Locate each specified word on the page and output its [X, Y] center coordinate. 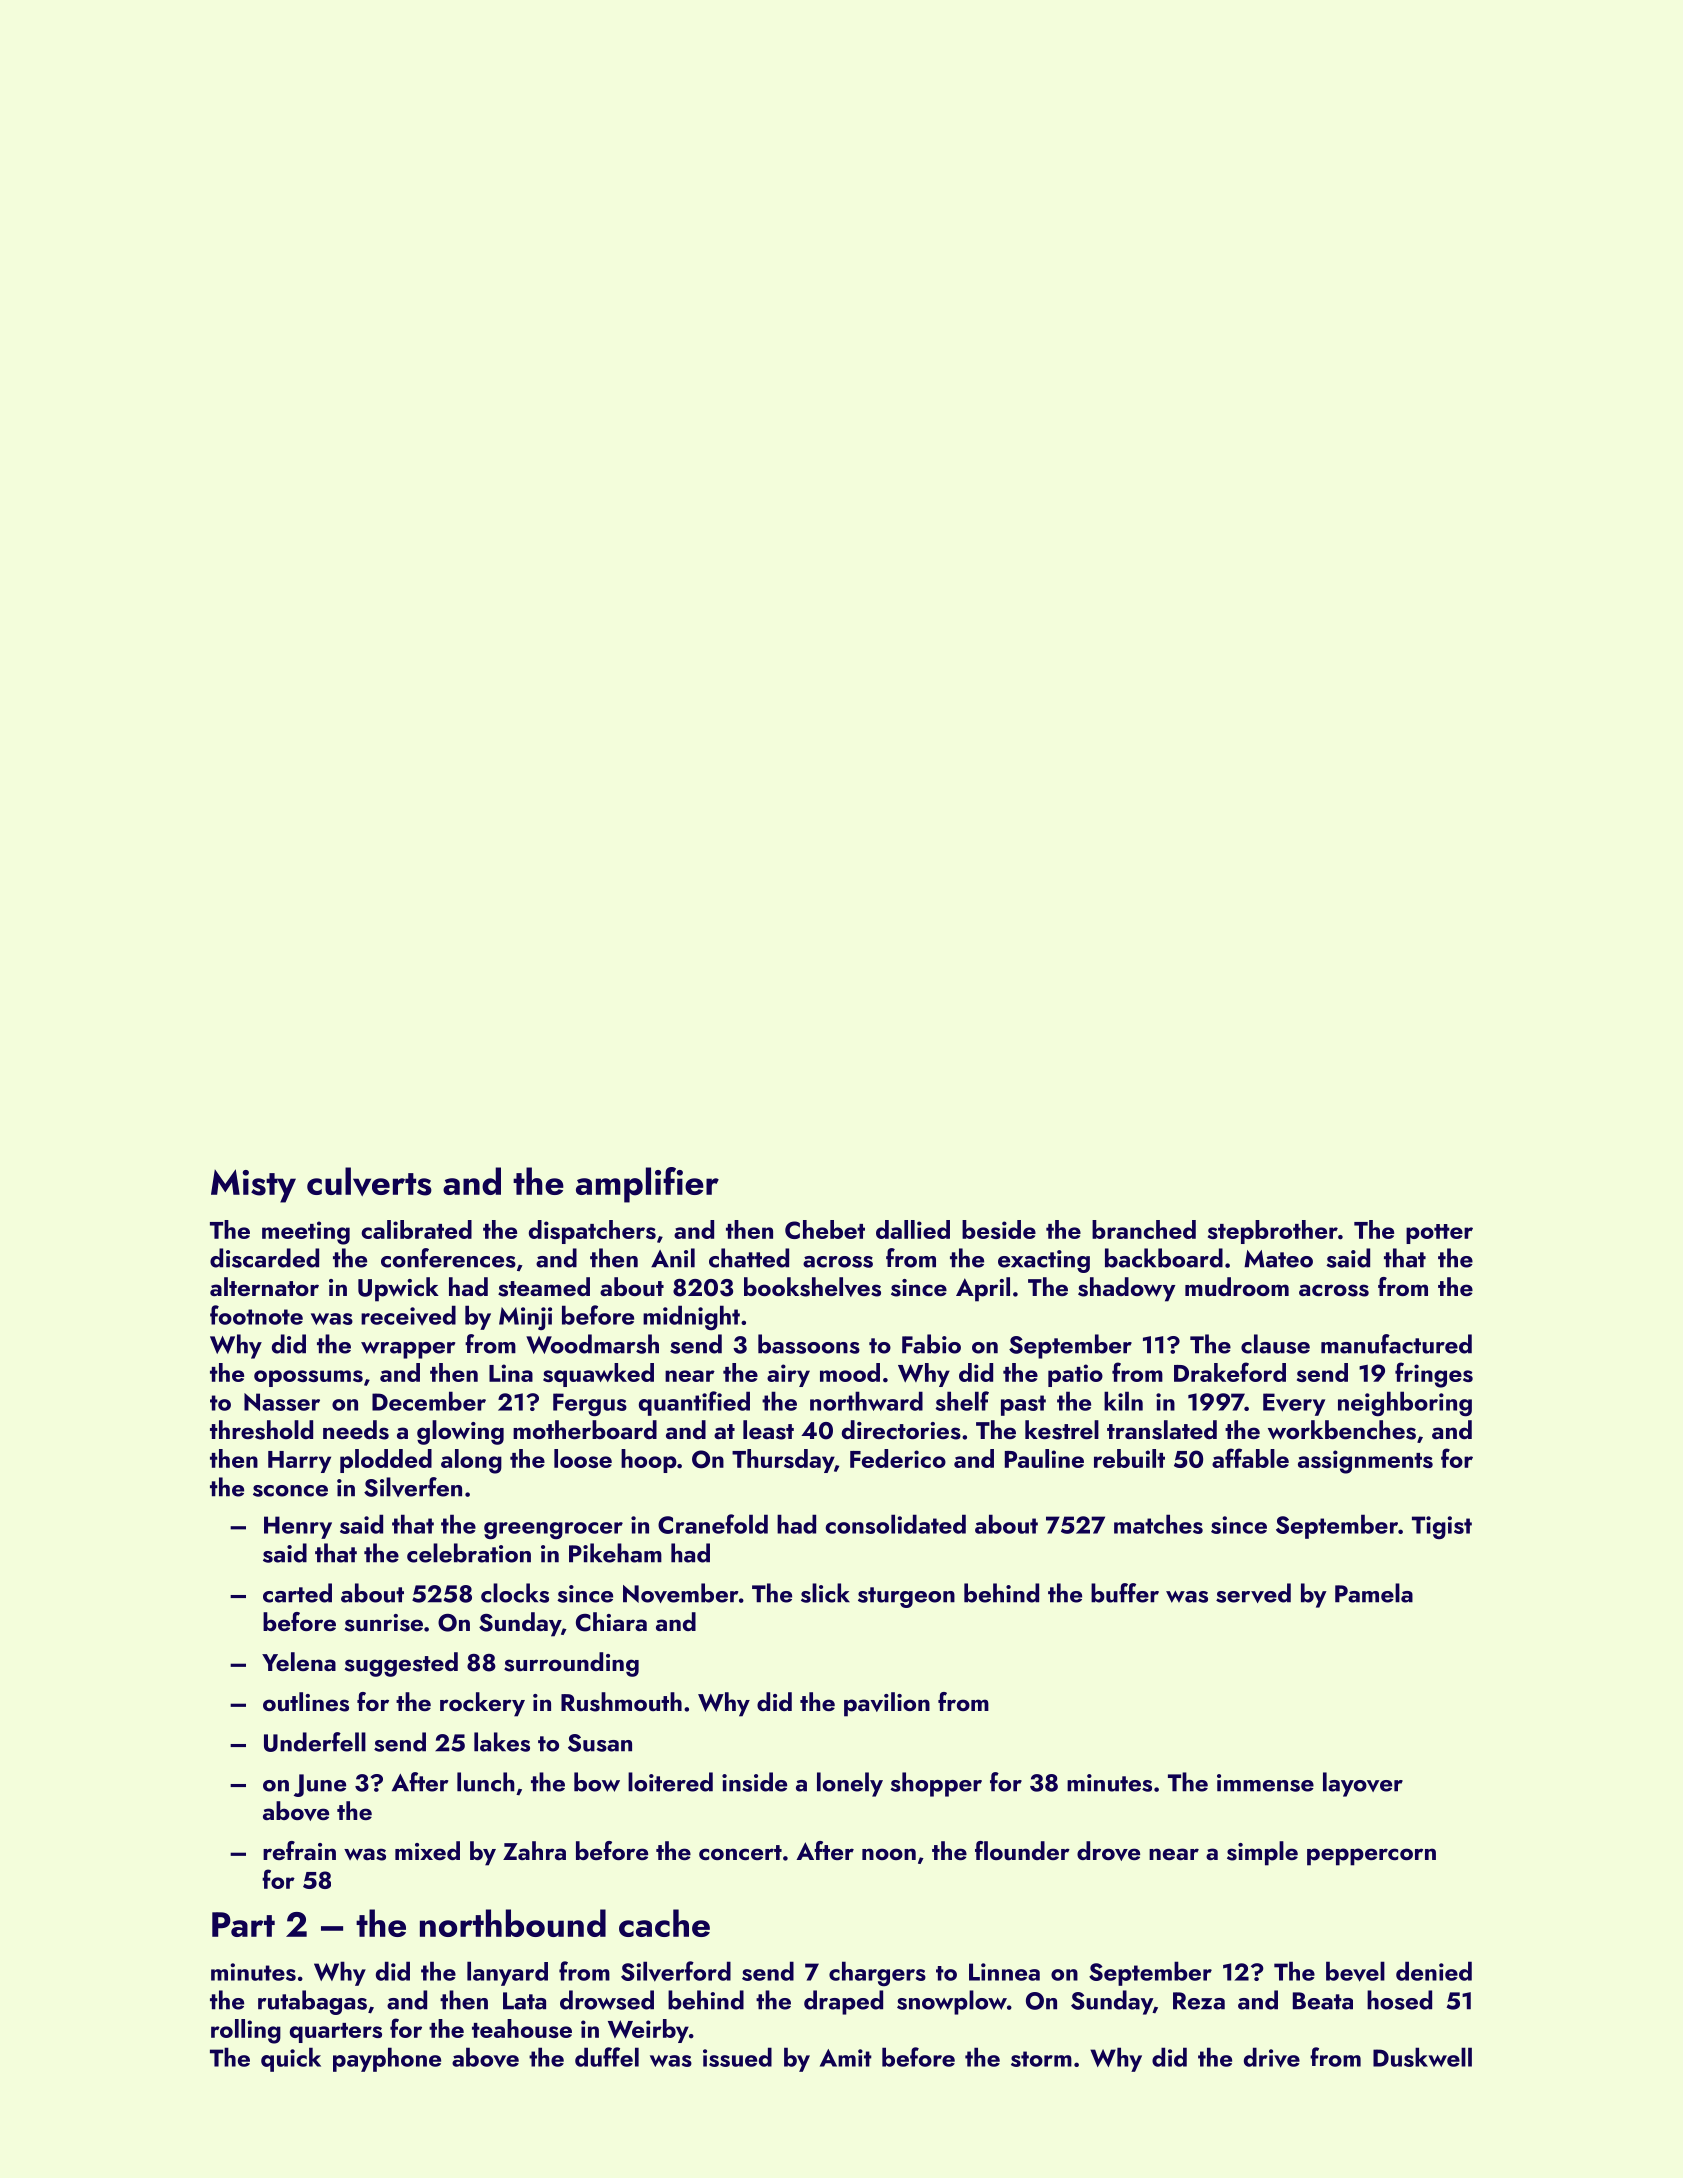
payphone [387, 2059]
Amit [846, 2058]
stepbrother [1273, 1232]
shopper [936, 1784]
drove [1108, 1851]
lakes [502, 1742]
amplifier [647, 1185]
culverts [369, 1181]
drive [1272, 2057]
